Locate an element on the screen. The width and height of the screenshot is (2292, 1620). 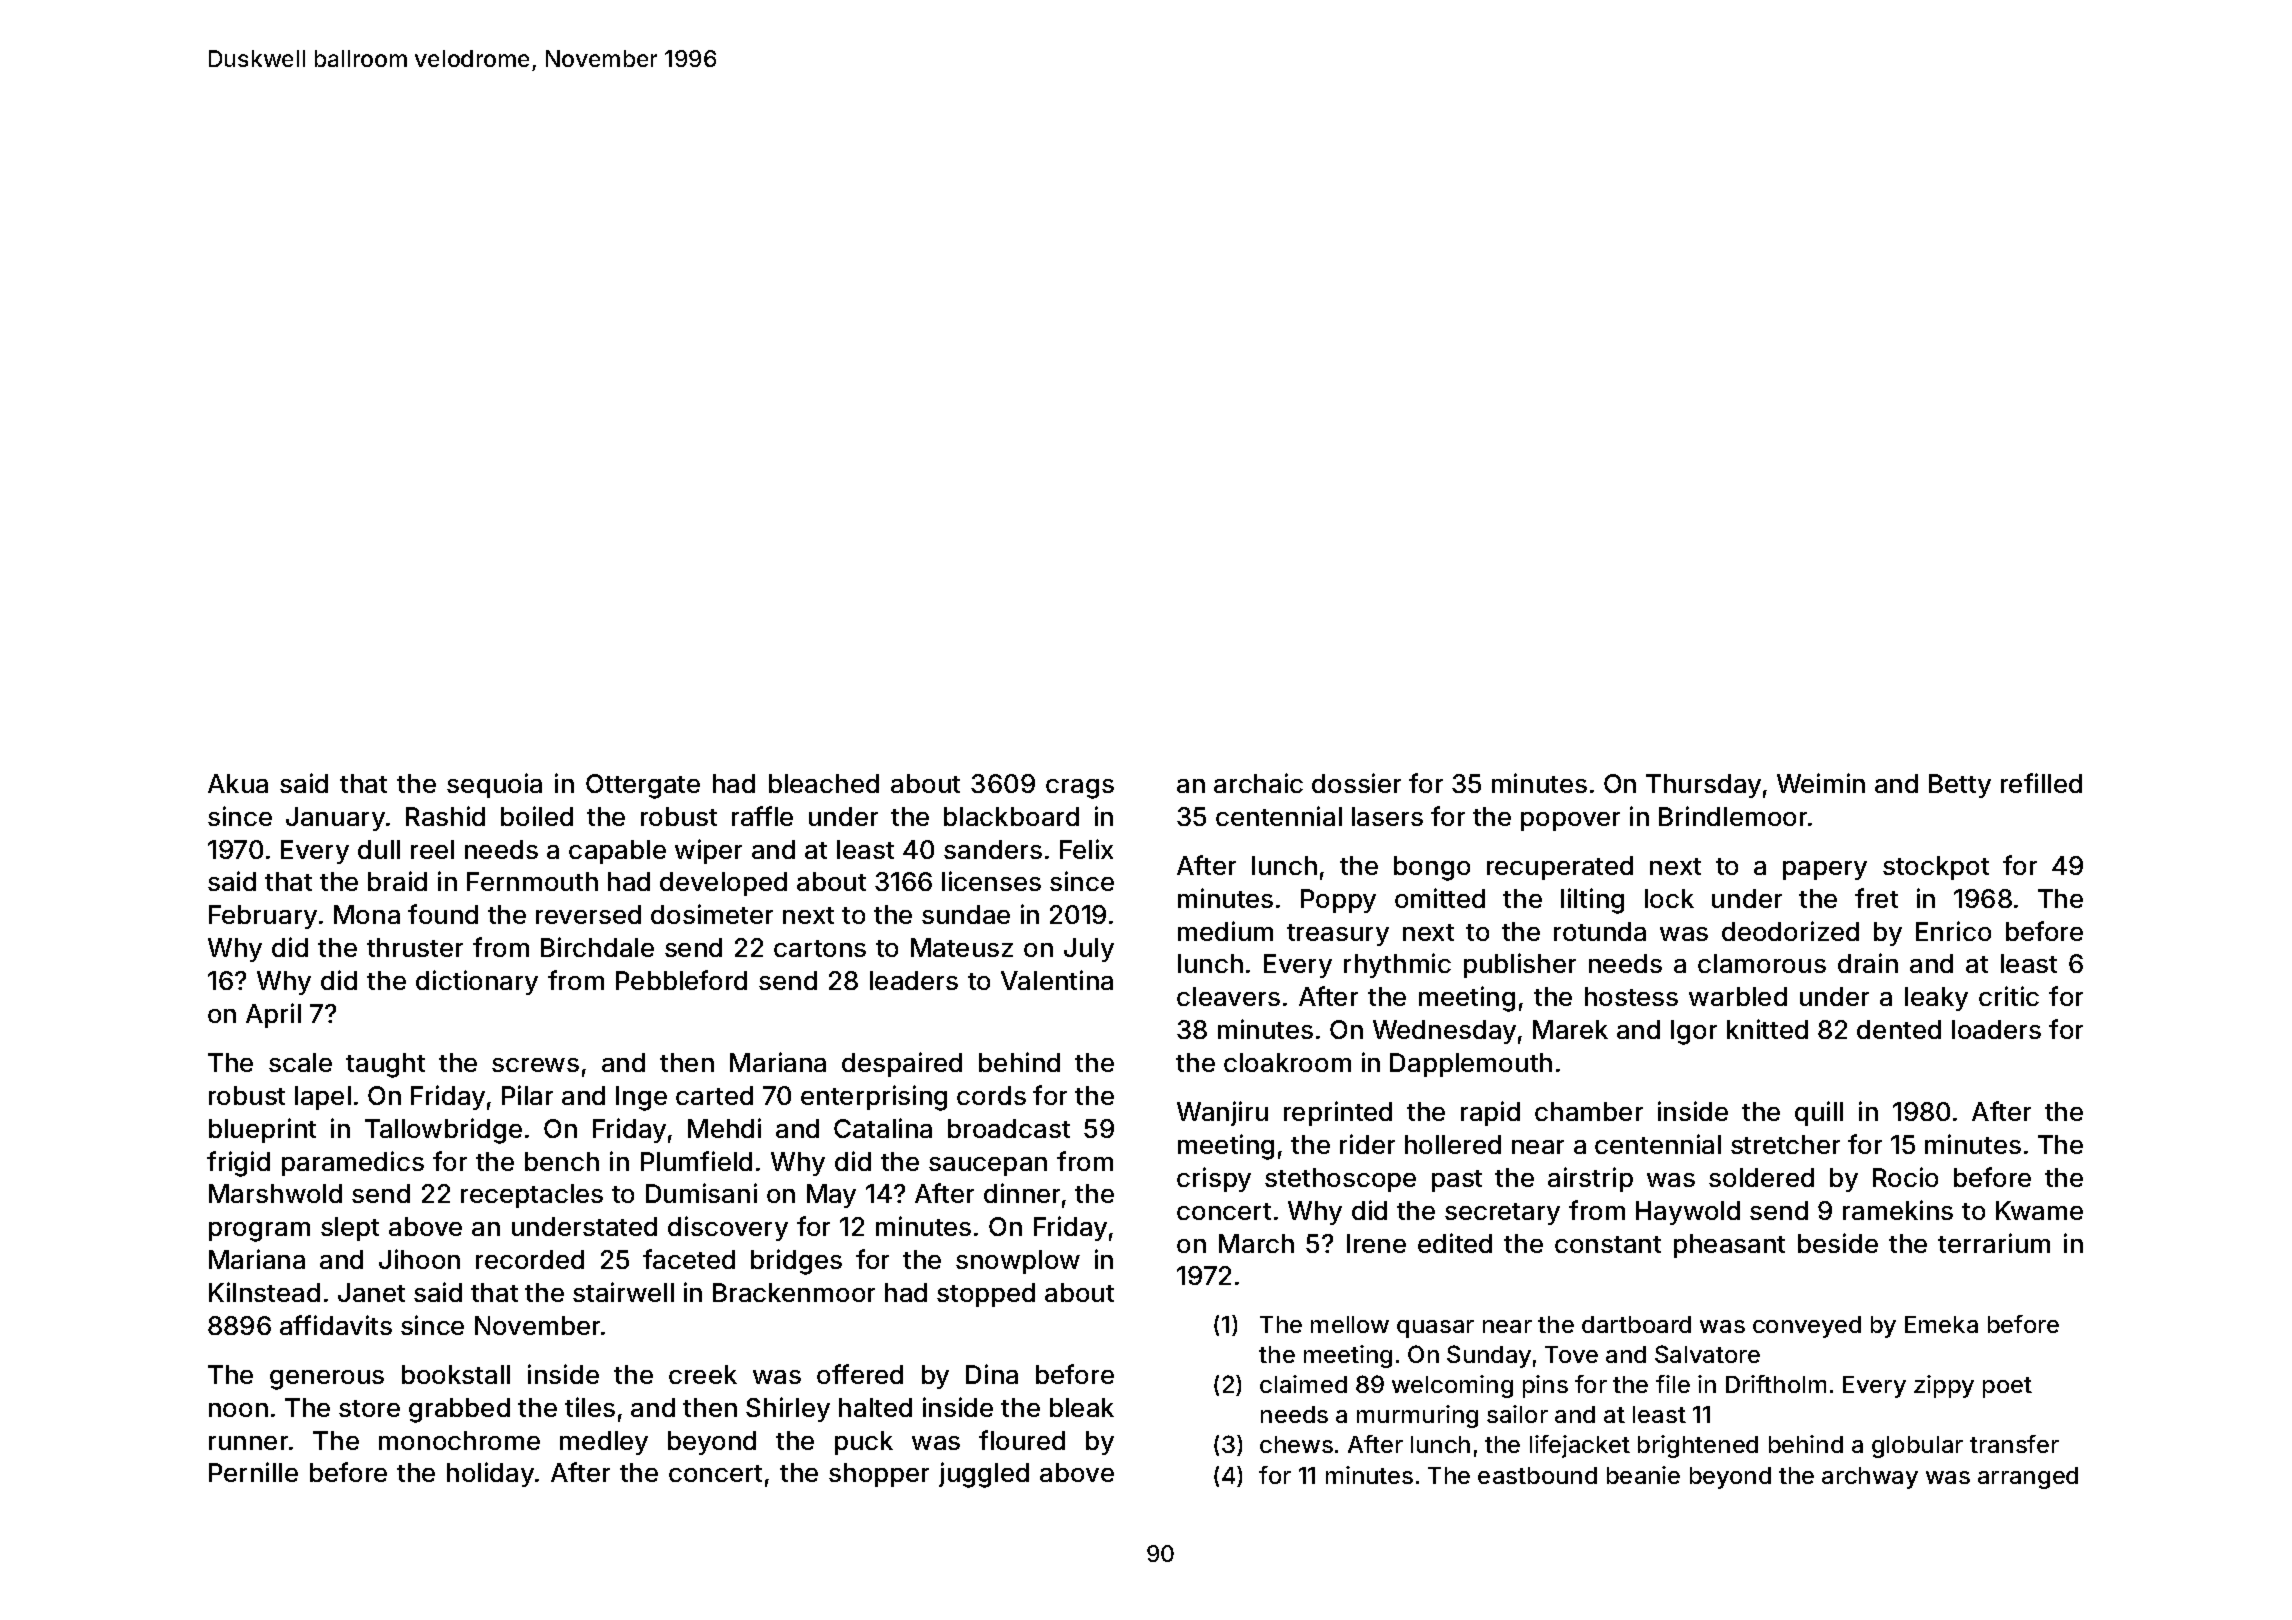
cleavers is located at coordinates (1228, 996).
